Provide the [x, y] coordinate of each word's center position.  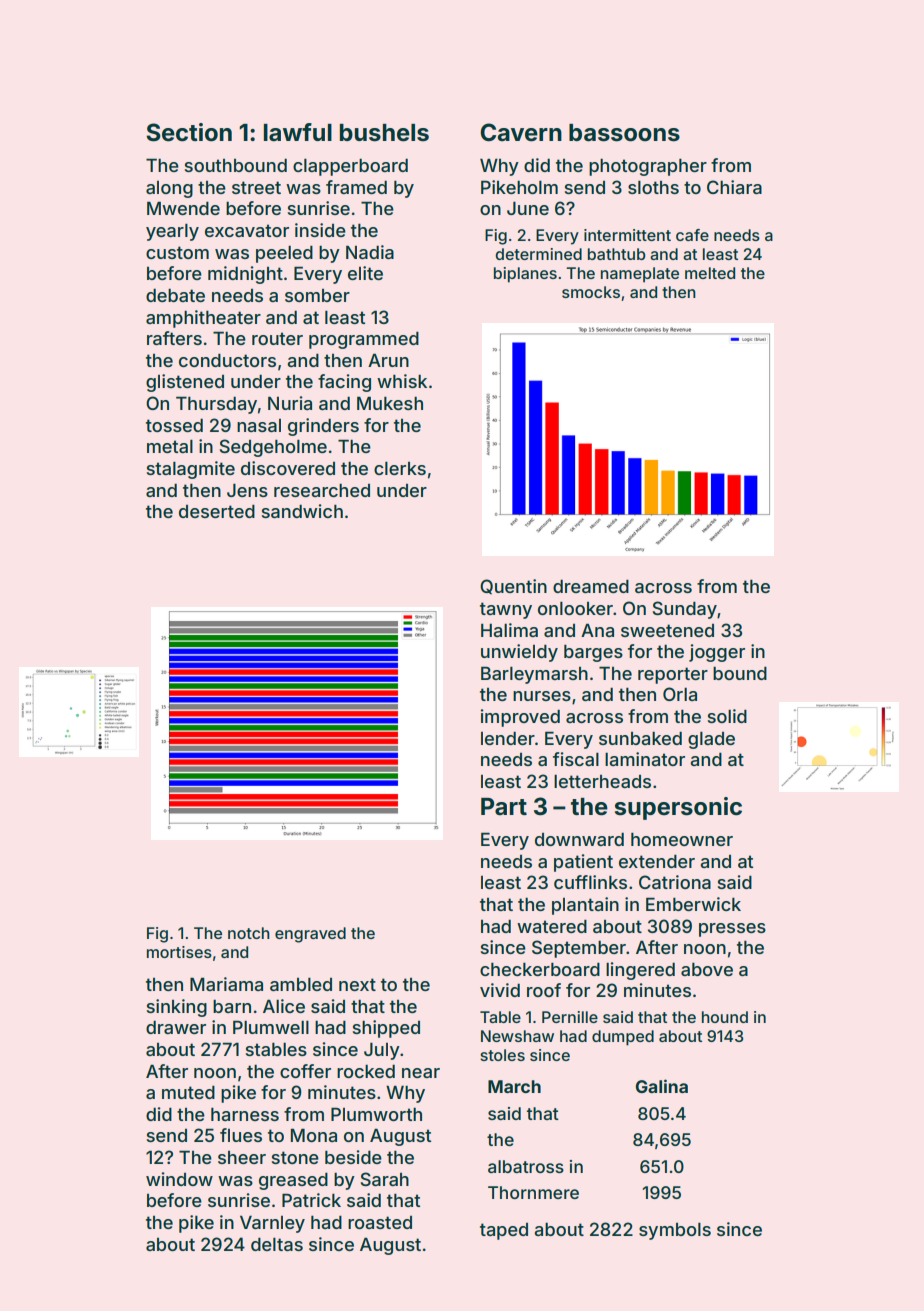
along [169, 189]
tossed [174, 425]
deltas [277, 1244]
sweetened [667, 630]
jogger [717, 653]
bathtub [617, 254]
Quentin [513, 586]
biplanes [525, 275]
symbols [675, 1231]
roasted [380, 1222]
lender [508, 738]
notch [249, 933]
